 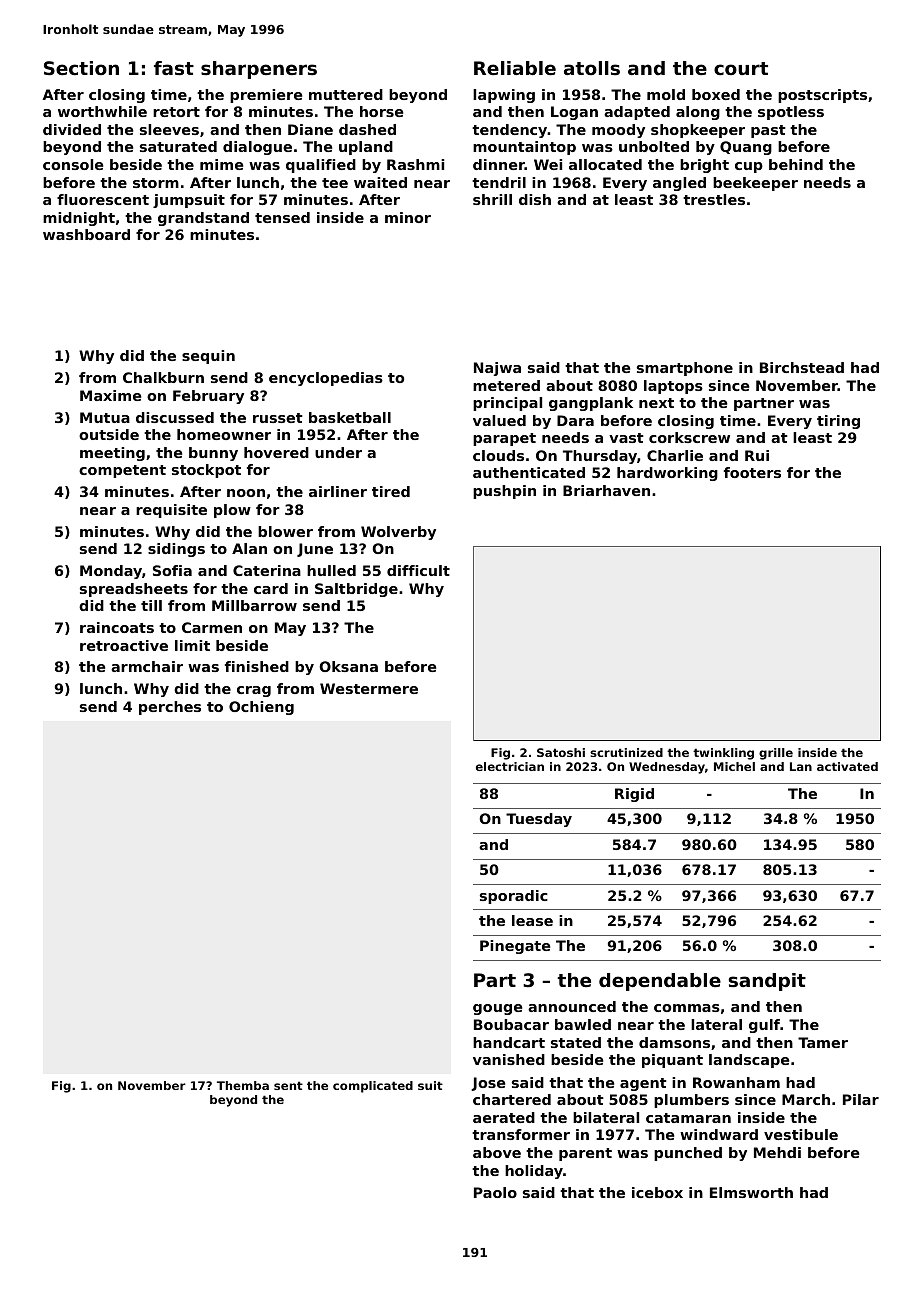 What do you see at coordinates (259, 70) in the document?
I see `sharpeners` at bounding box center [259, 70].
